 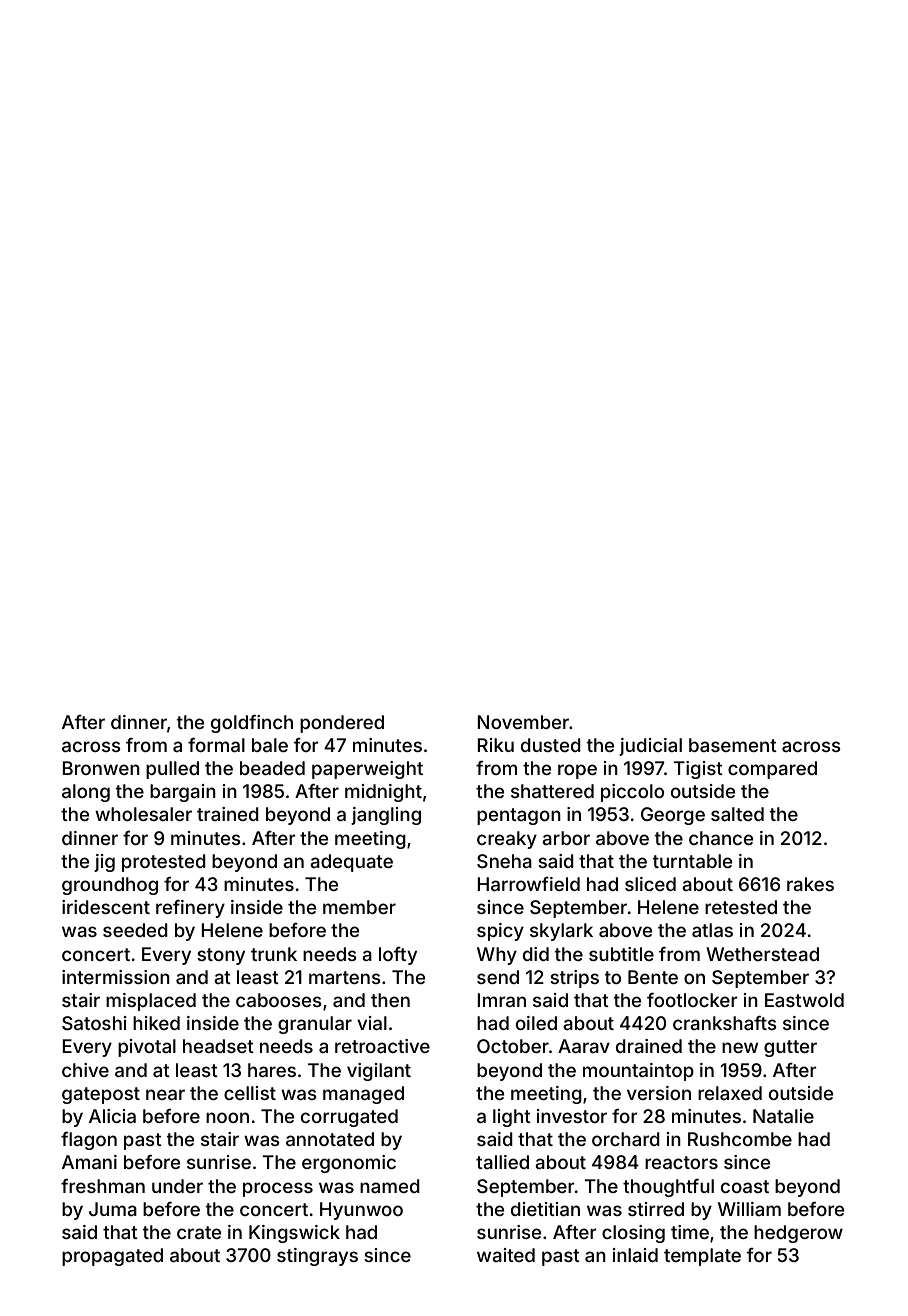 What do you see at coordinates (390, 1186) in the document?
I see `named` at bounding box center [390, 1186].
